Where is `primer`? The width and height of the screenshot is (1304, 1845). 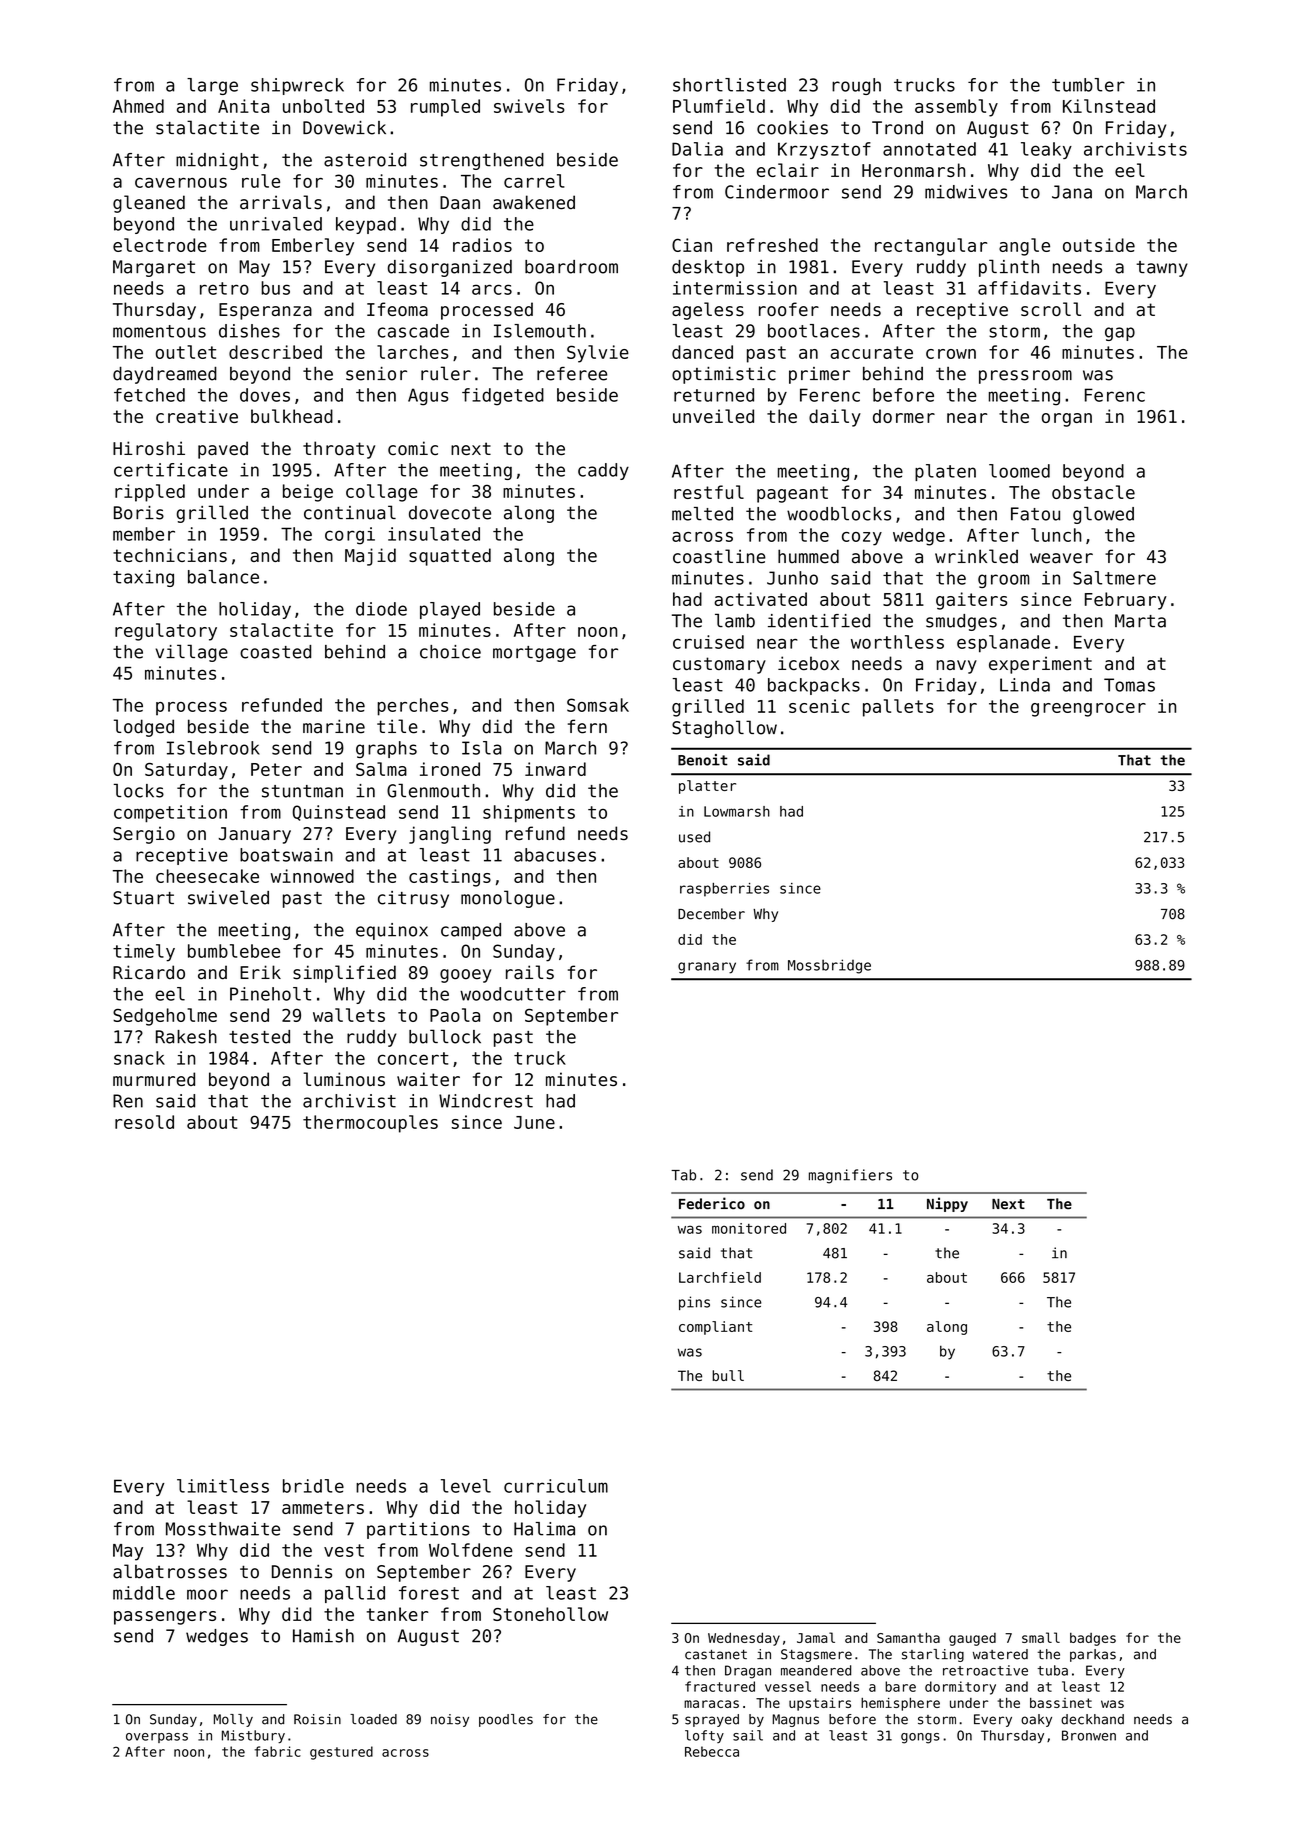 primer is located at coordinates (819, 375).
